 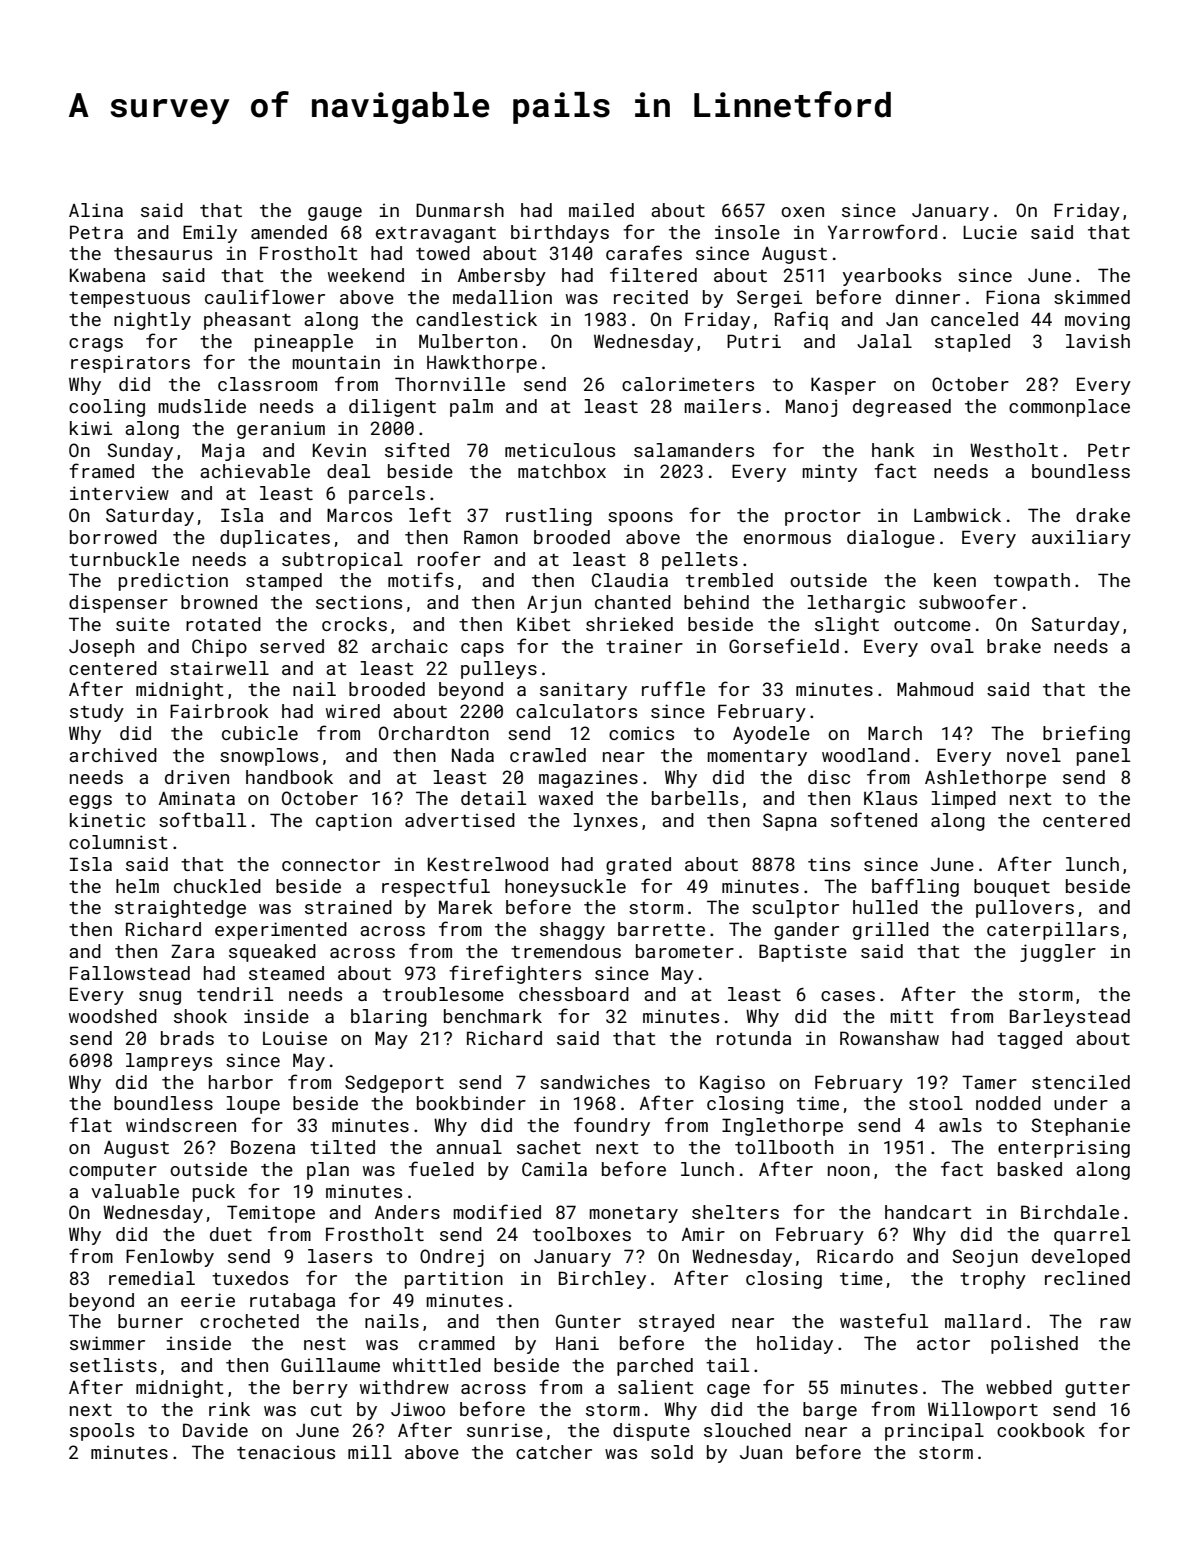 What do you see at coordinates (90, 1124) in the screenshot?
I see `flat` at bounding box center [90, 1124].
